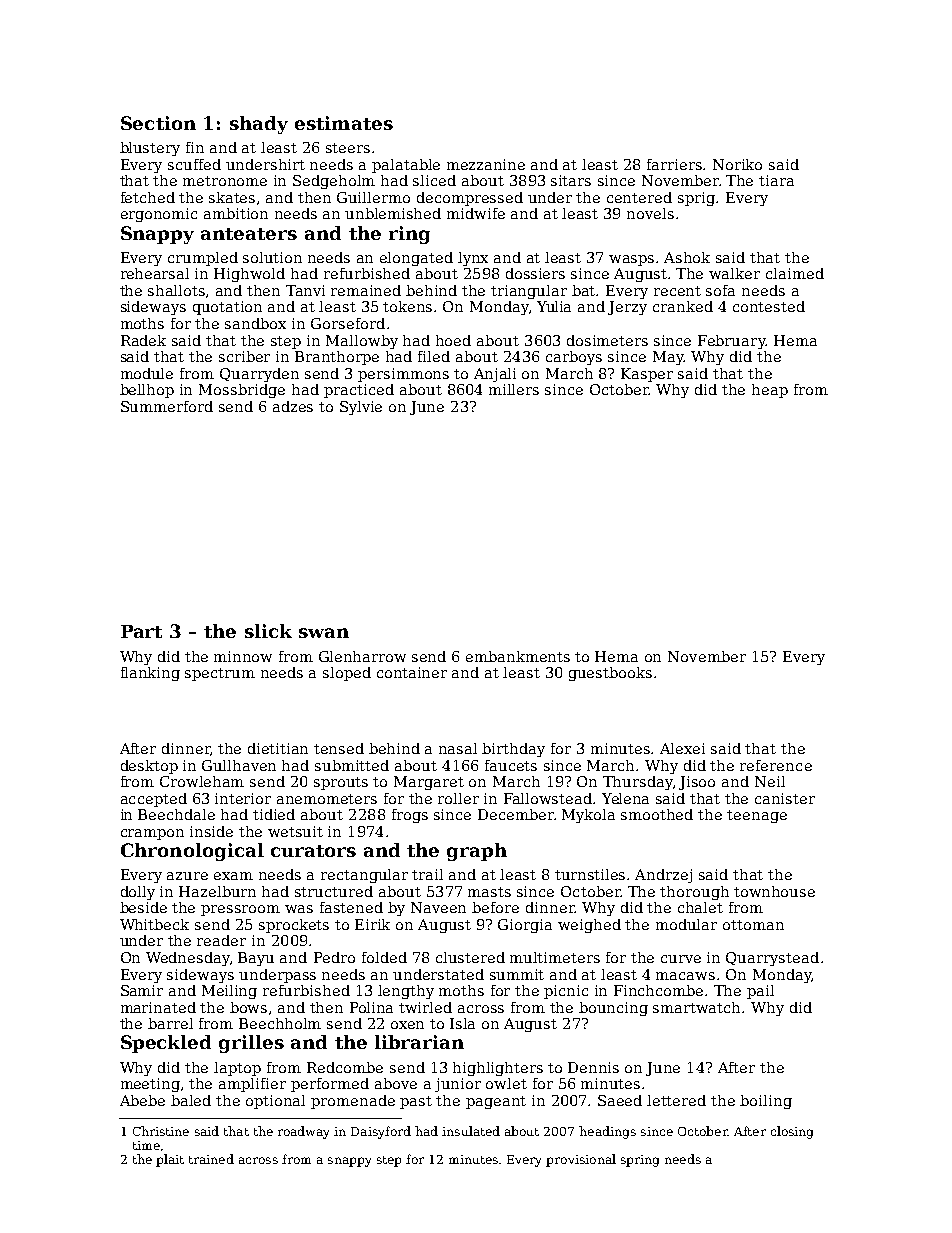 The width and height of the image is (952, 1233). What do you see at coordinates (571, 180) in the image?
I see `sitars` at bounding box center [571, 180].
